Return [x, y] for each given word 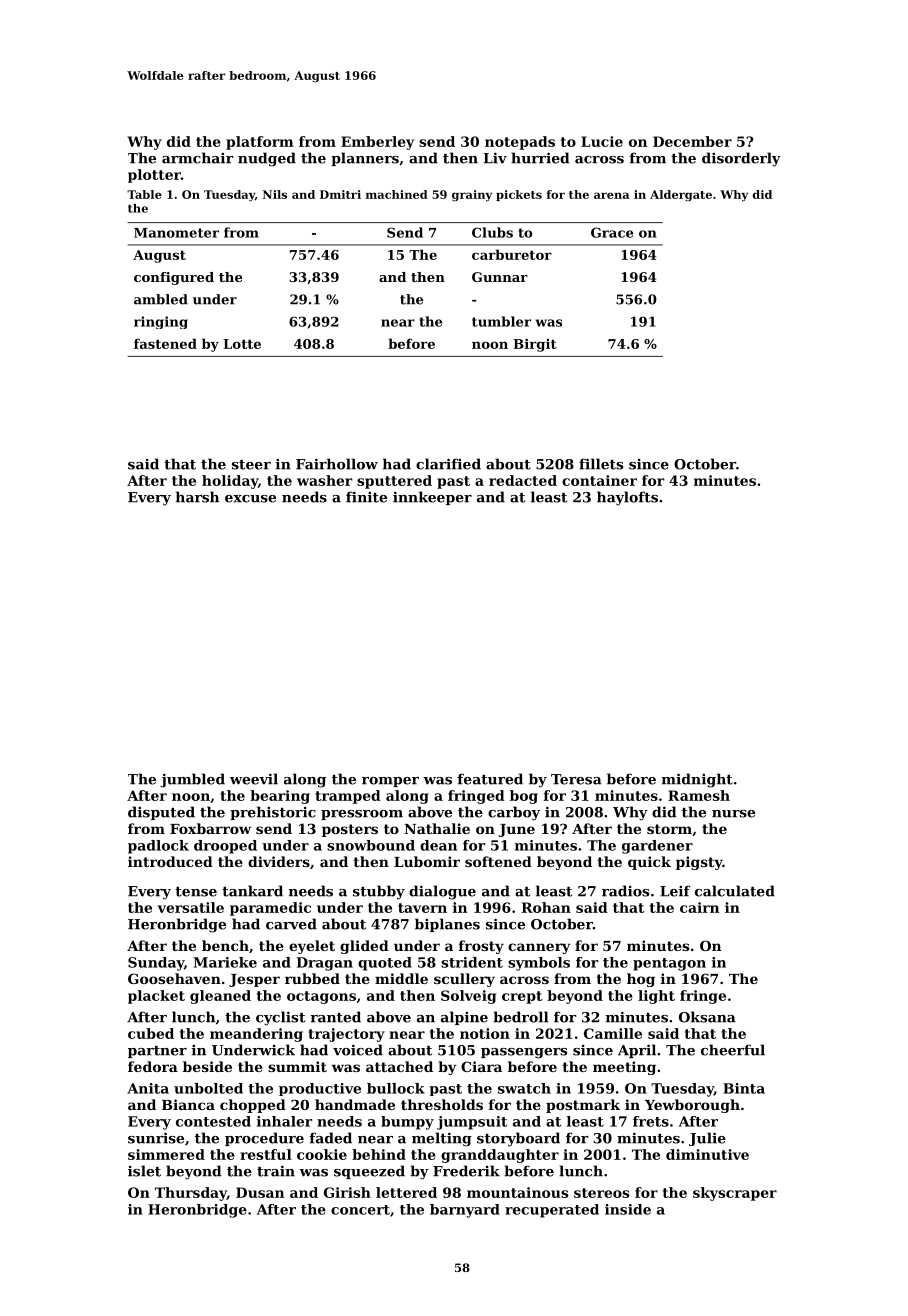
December [692, 141]
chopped [253, 1106]
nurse [733, 814]
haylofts [627, 498]
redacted [523, 480]
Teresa [576, 779]
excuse [250, 499]
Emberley [377, 143]
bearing [280, 797]
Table [144, 194]
